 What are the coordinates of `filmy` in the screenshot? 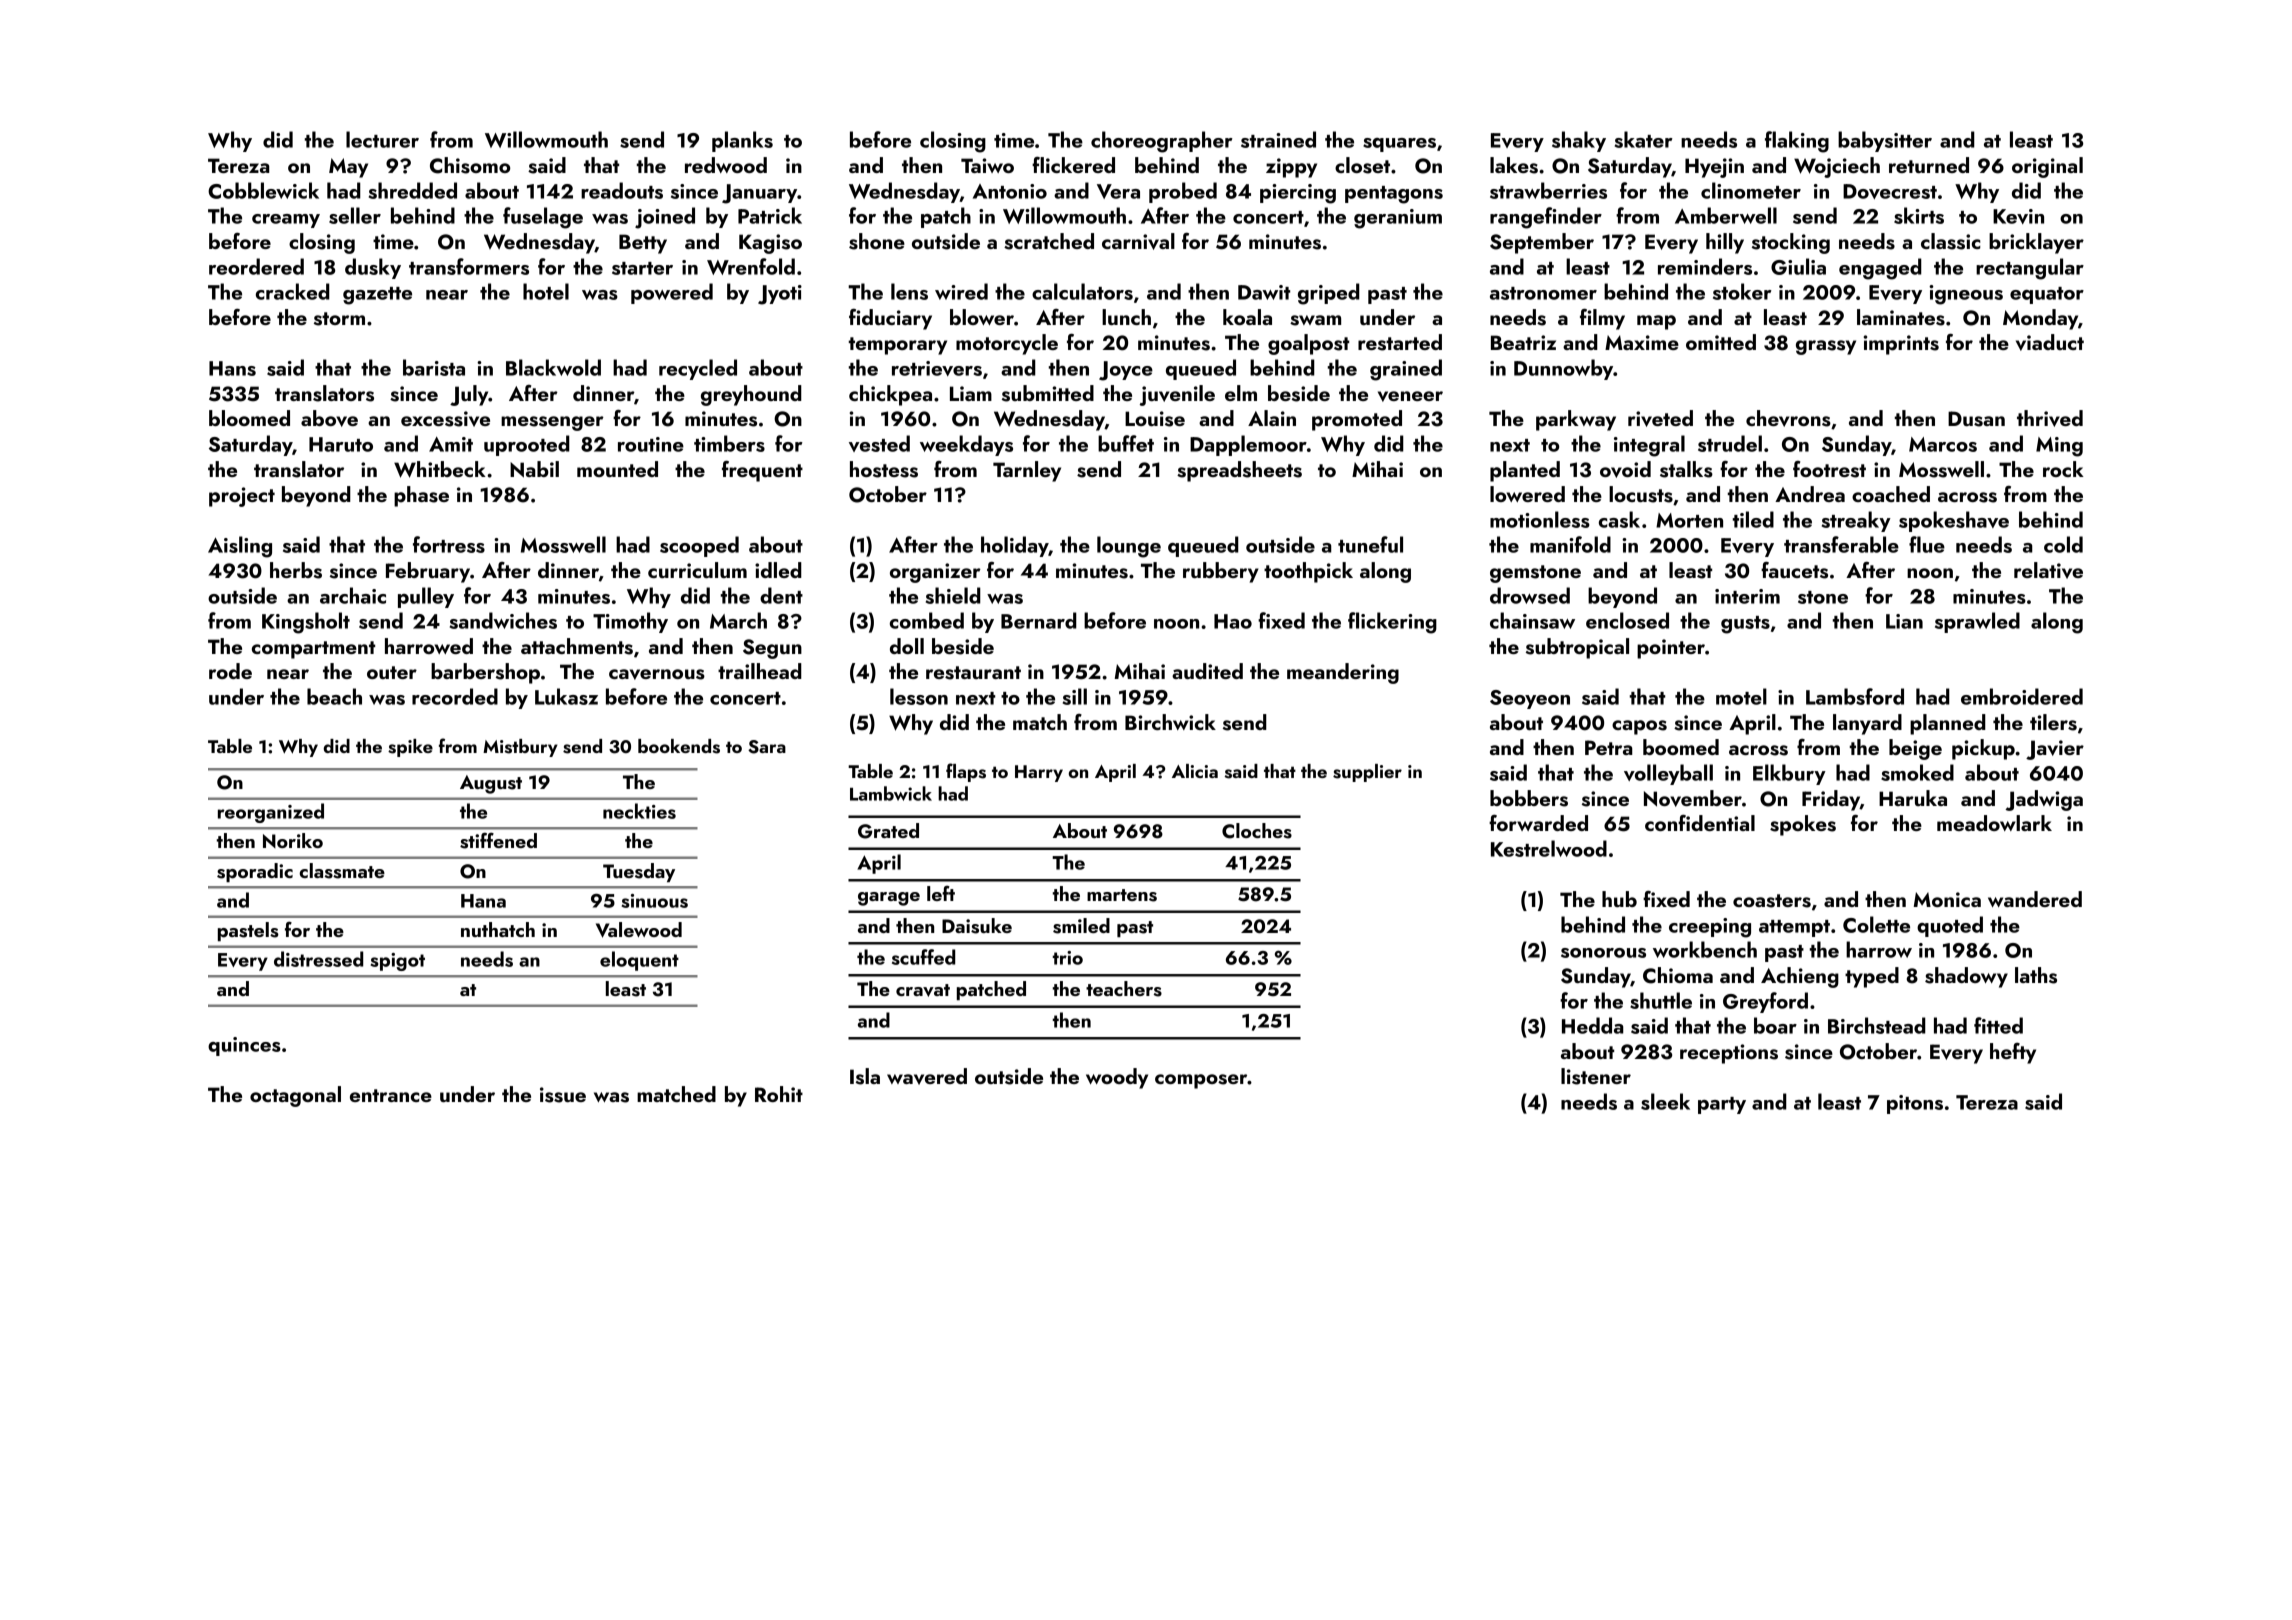 It's located at (1602, 319).
